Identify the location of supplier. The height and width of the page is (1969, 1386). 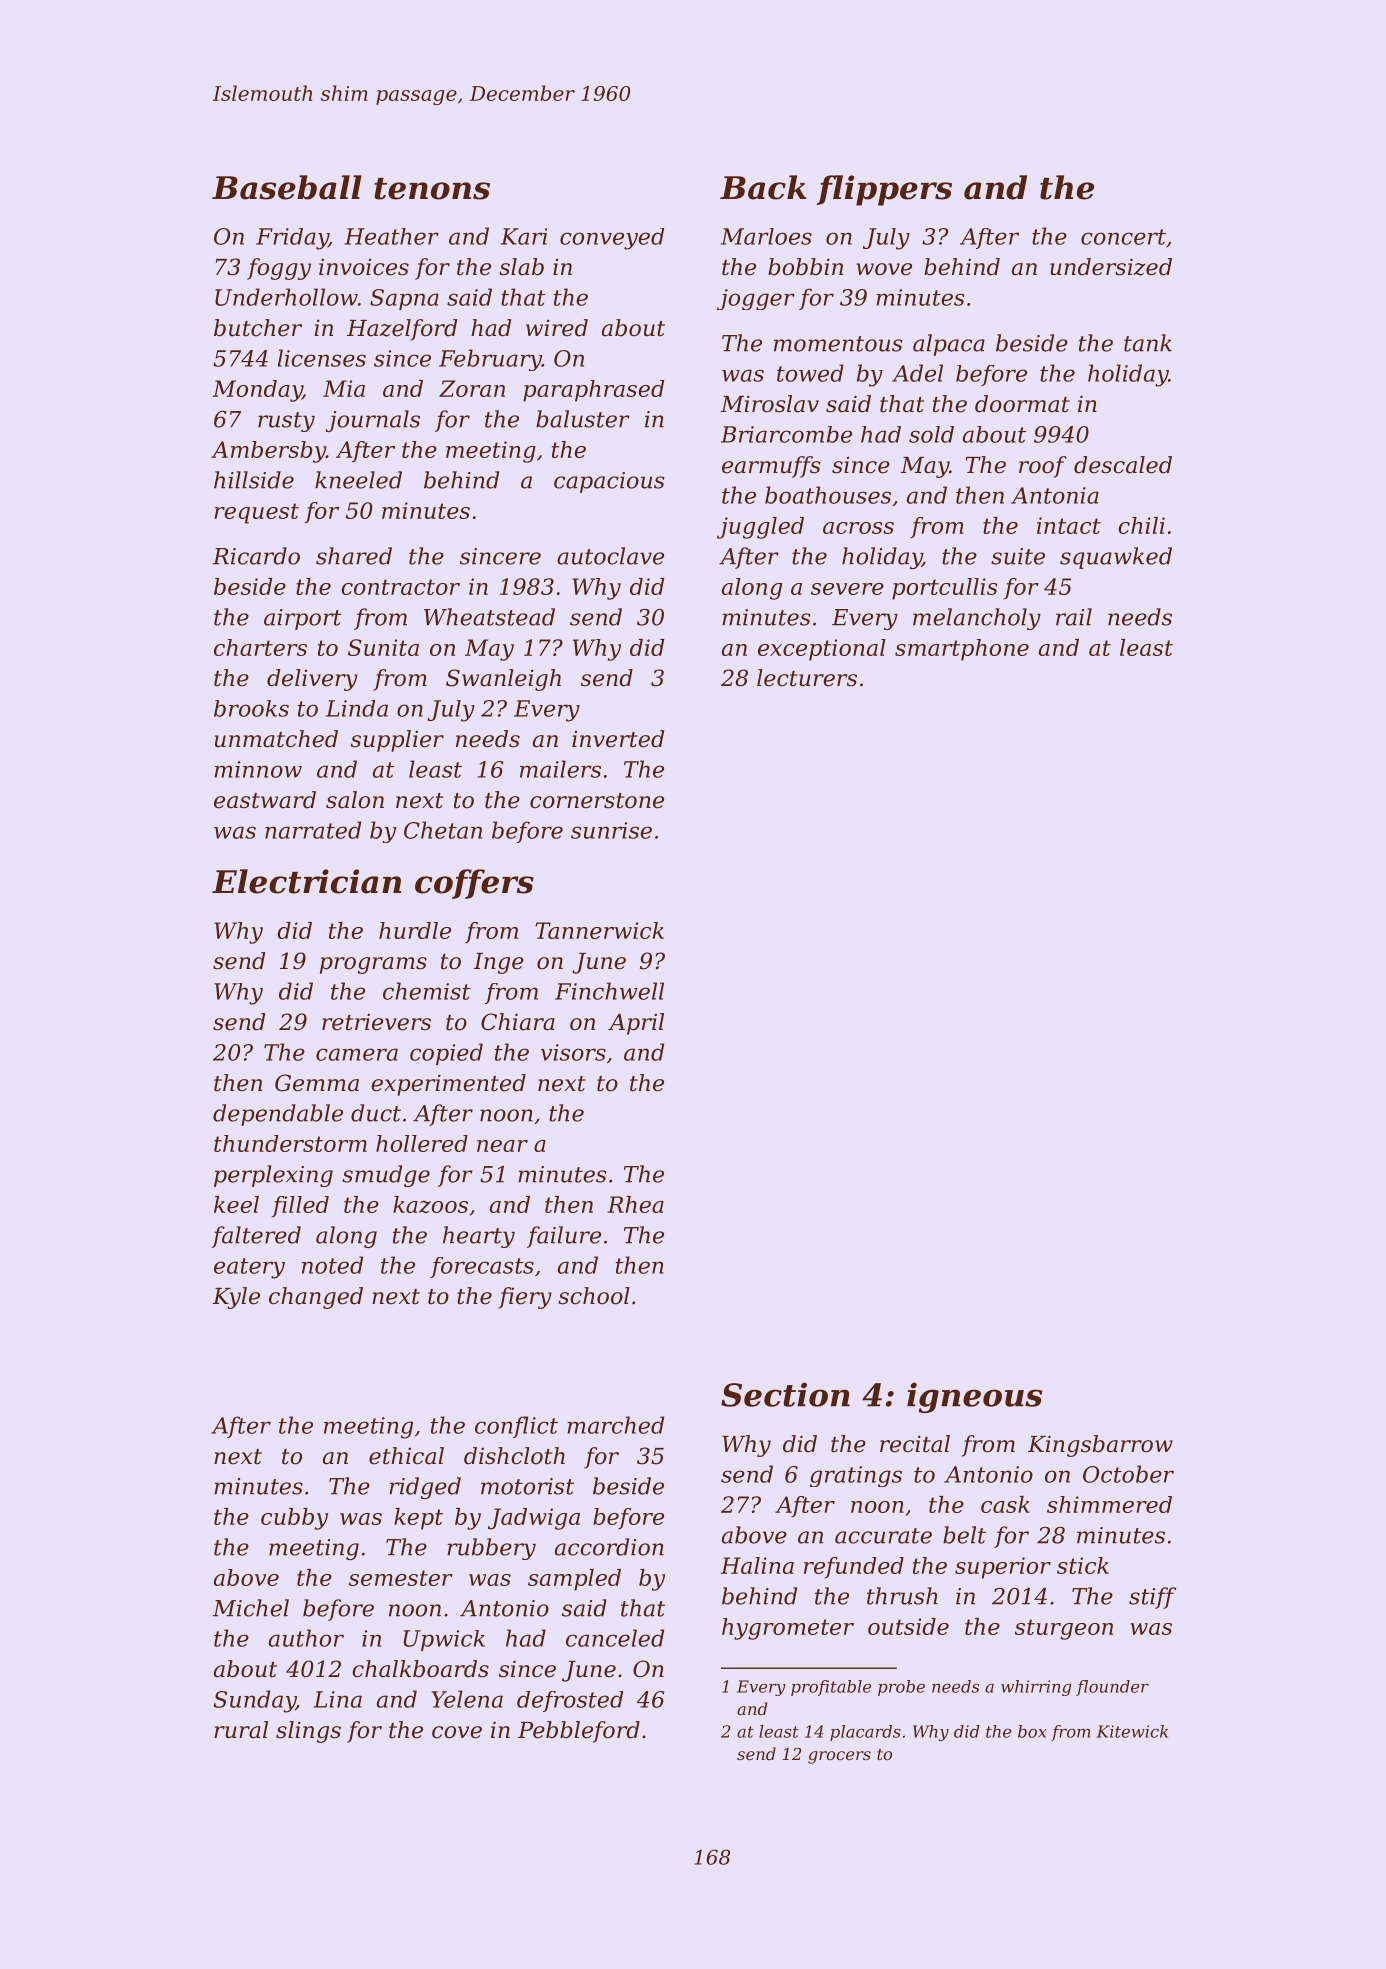
(397, 741).
